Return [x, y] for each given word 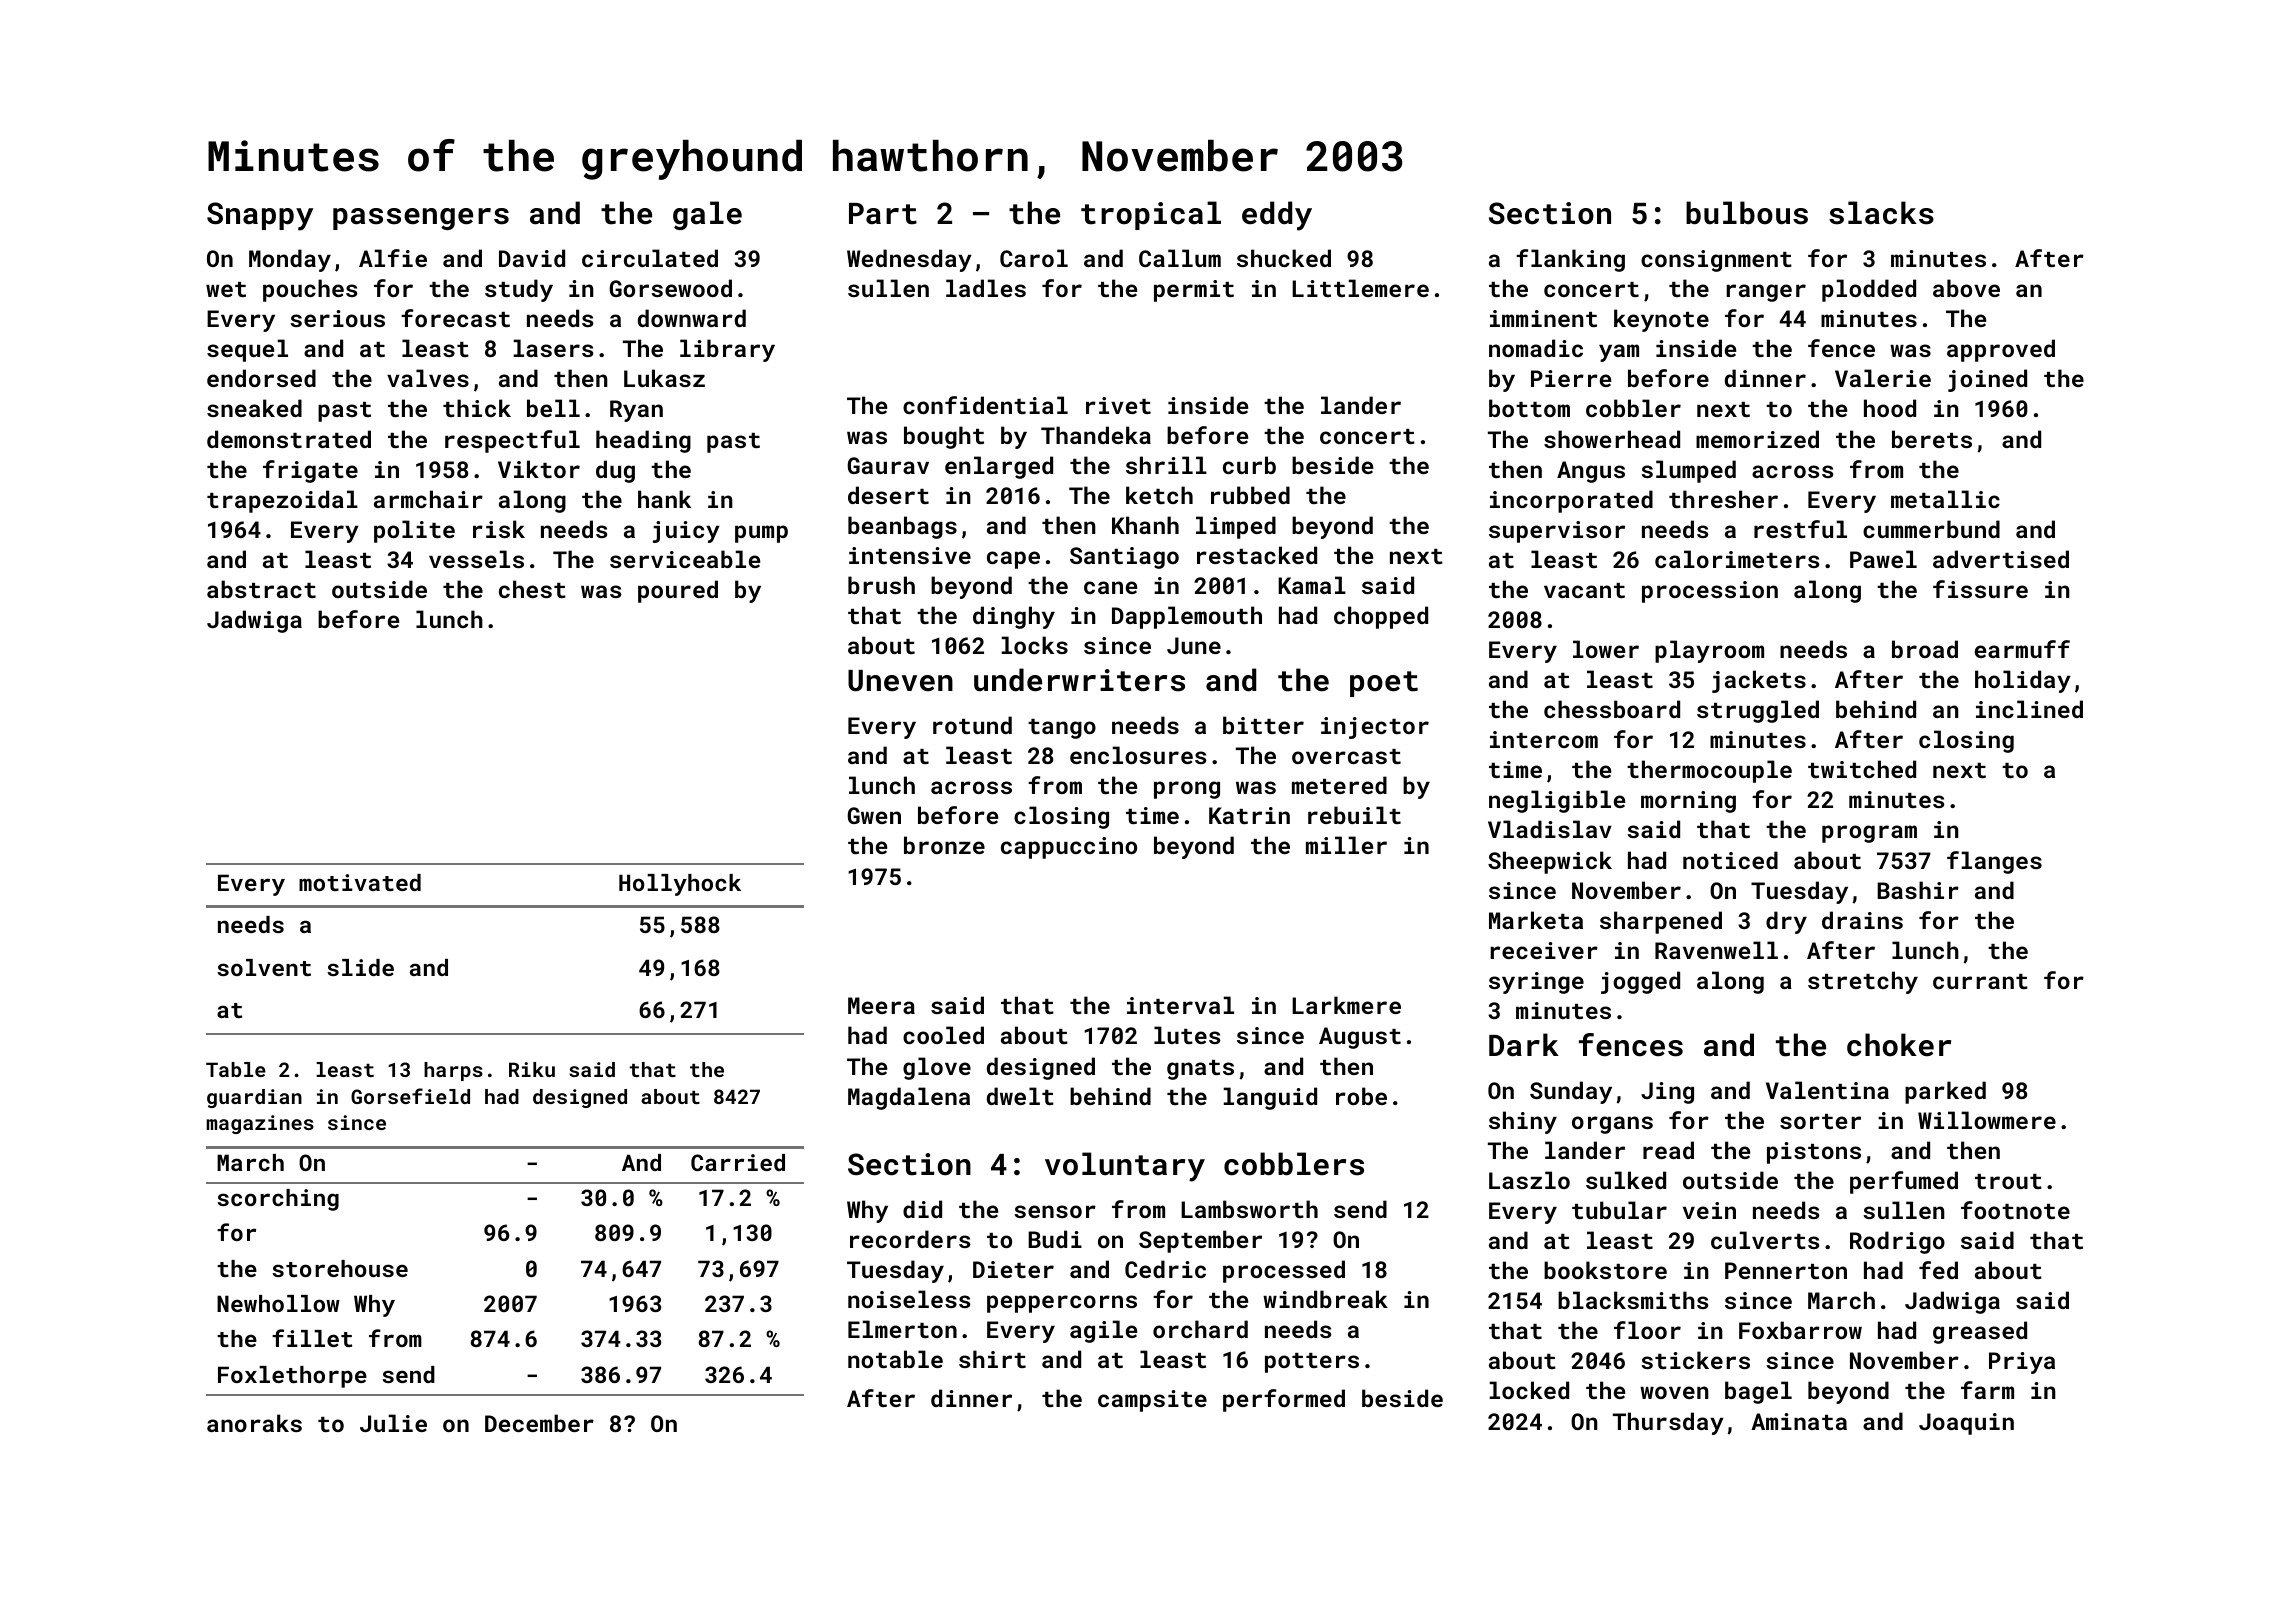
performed [1284, 1400]
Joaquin [1966, 1424]
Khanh [1145, 525]
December [539, 1423]
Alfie [393, 258]
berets [1932, 439]
